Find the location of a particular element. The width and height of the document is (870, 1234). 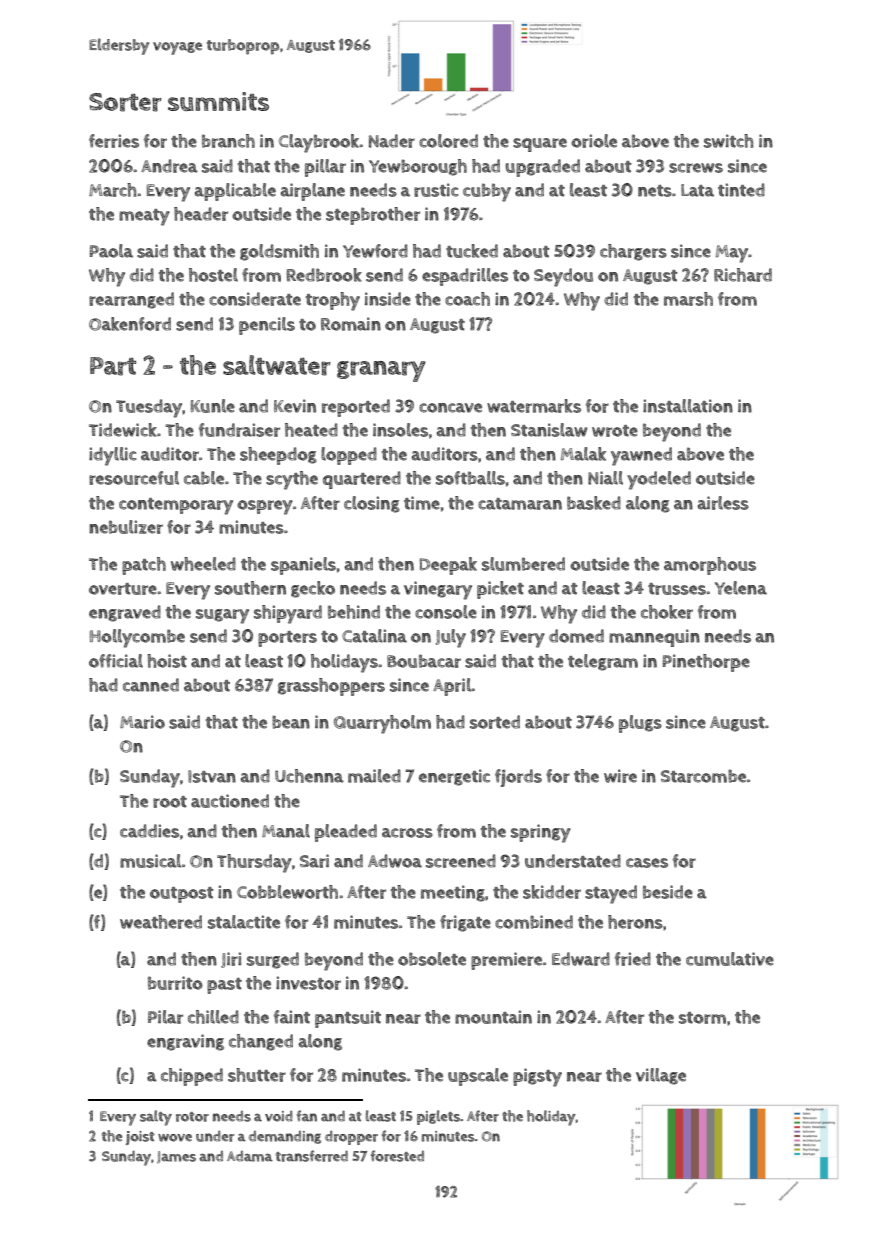

forested is located at coordinates (397, 1156).
